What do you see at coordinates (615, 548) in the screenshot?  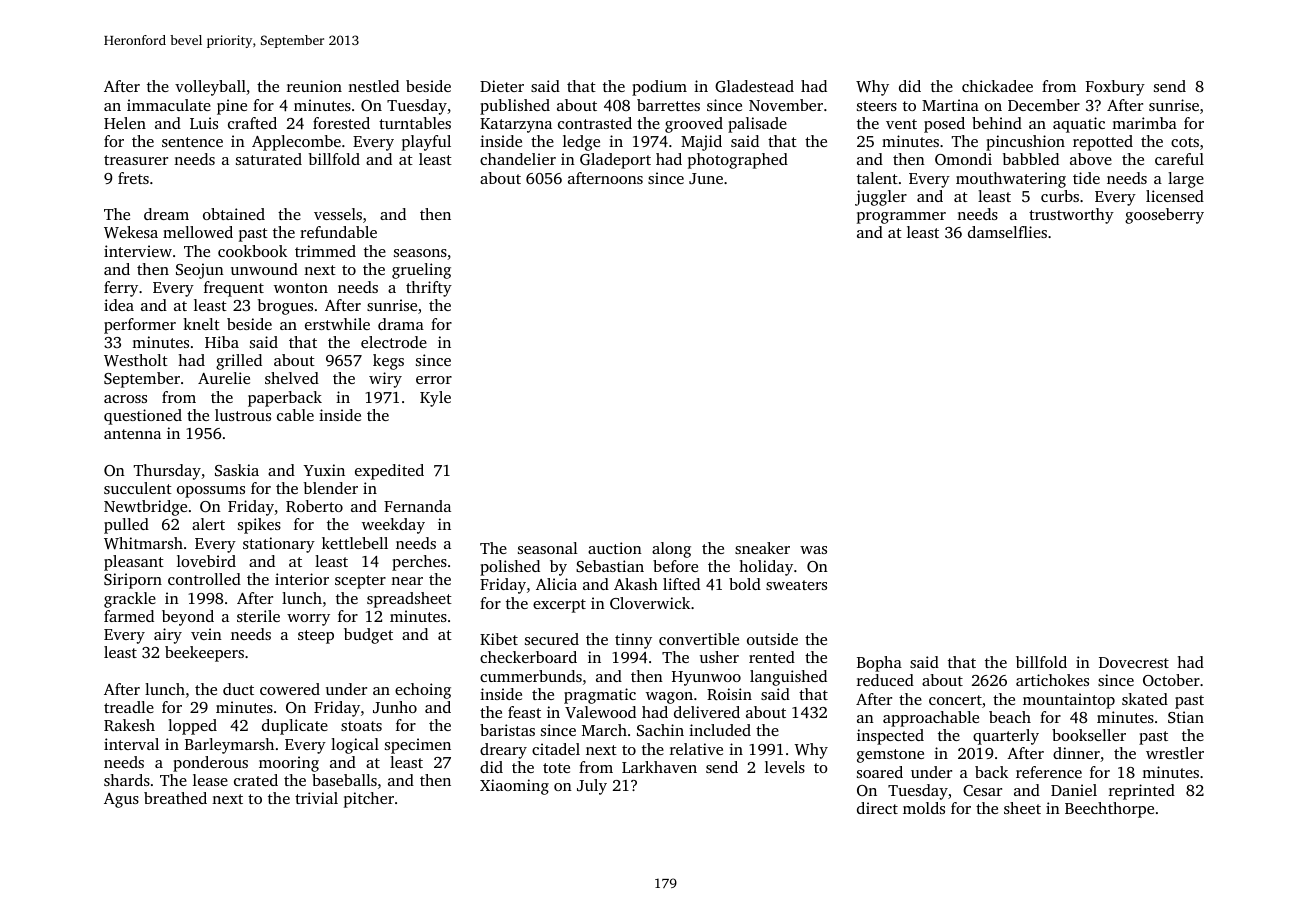 I see `auction` at bounding box center [615, 548].
